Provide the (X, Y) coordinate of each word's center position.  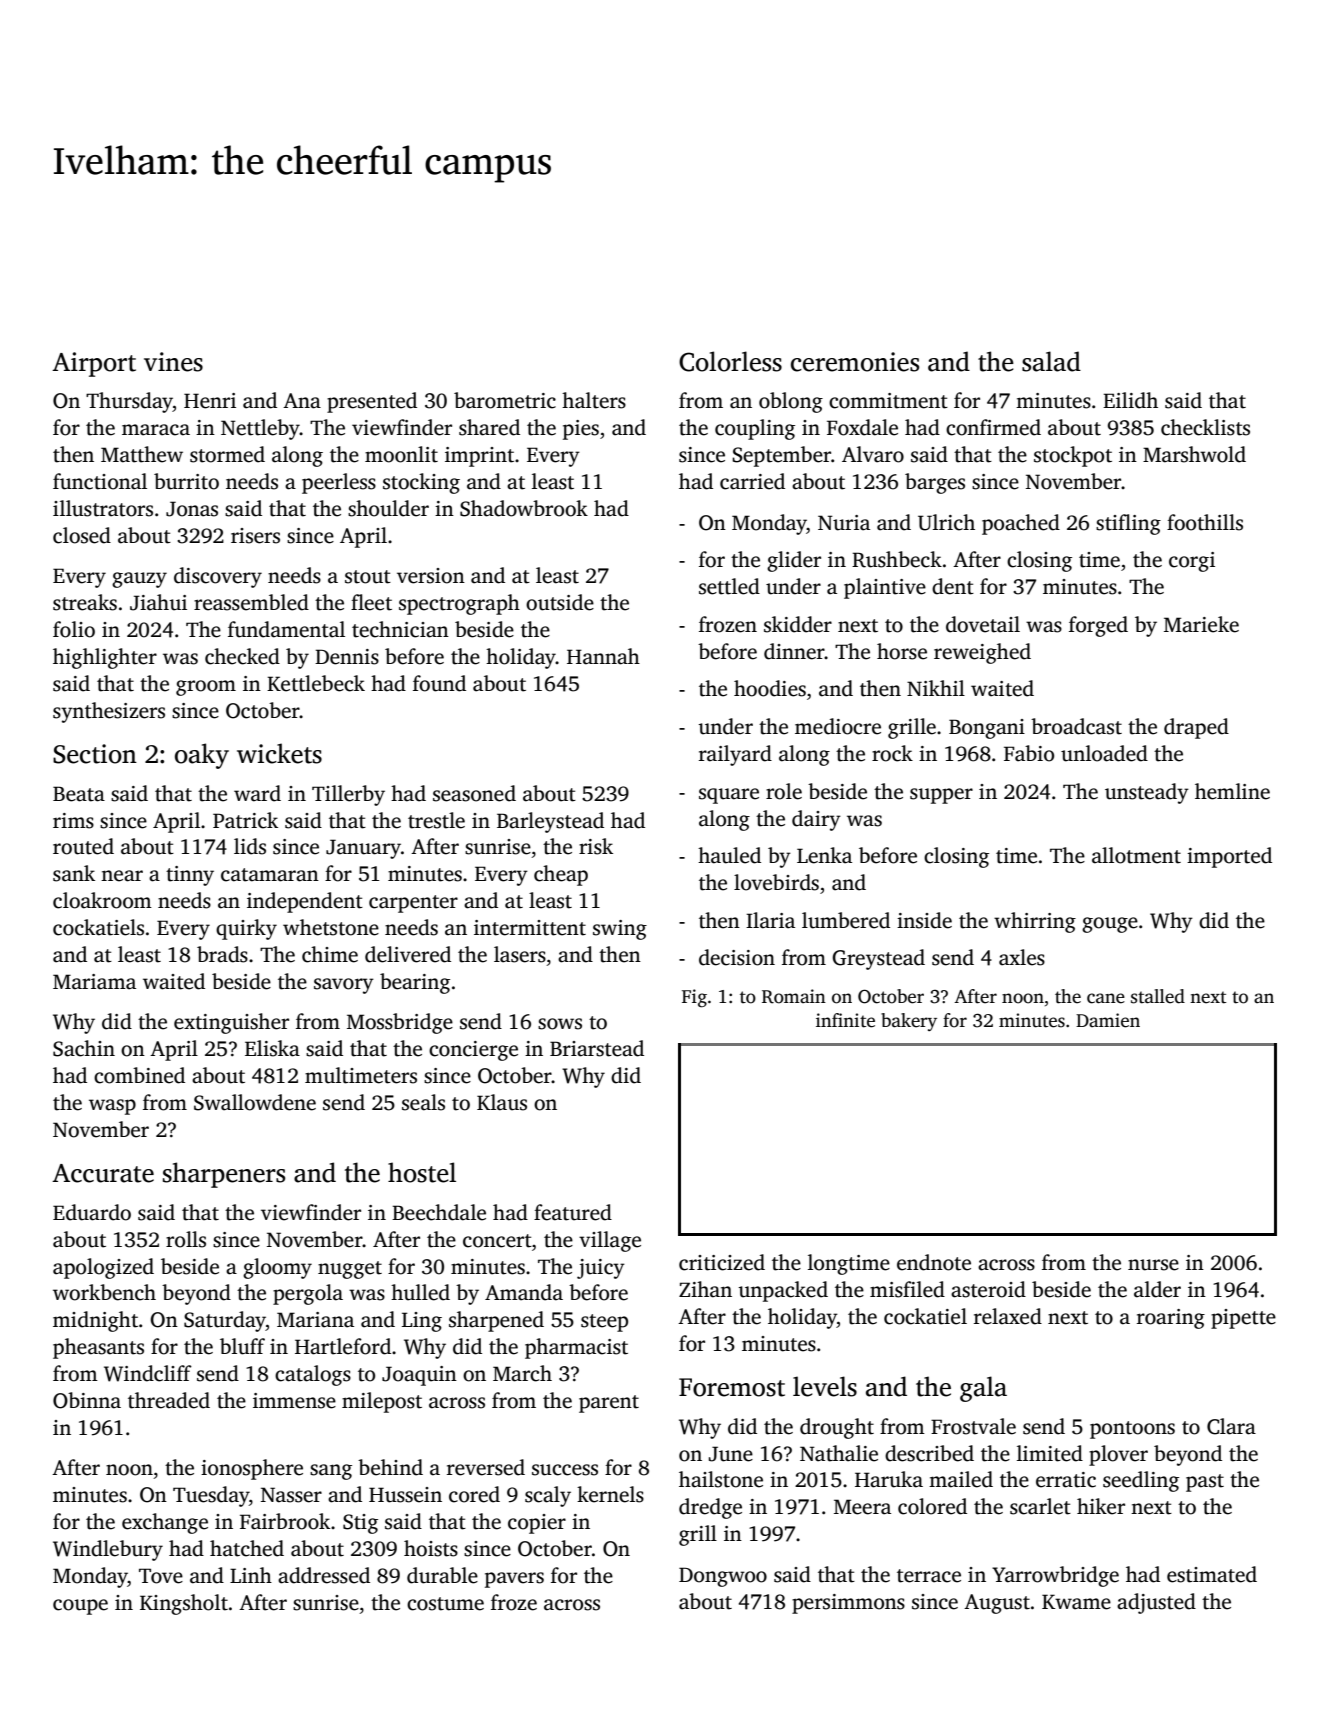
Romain (794, 996)
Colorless (730, 361)
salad (1051, 361)
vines (173, 362)
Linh (251, 1575)
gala (983, 1389)
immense (294, 1401)
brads (222, 954)
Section (95, 754)
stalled (1158, 996)
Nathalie (839, 1453)
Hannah (603, 656)
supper (941, 796)
